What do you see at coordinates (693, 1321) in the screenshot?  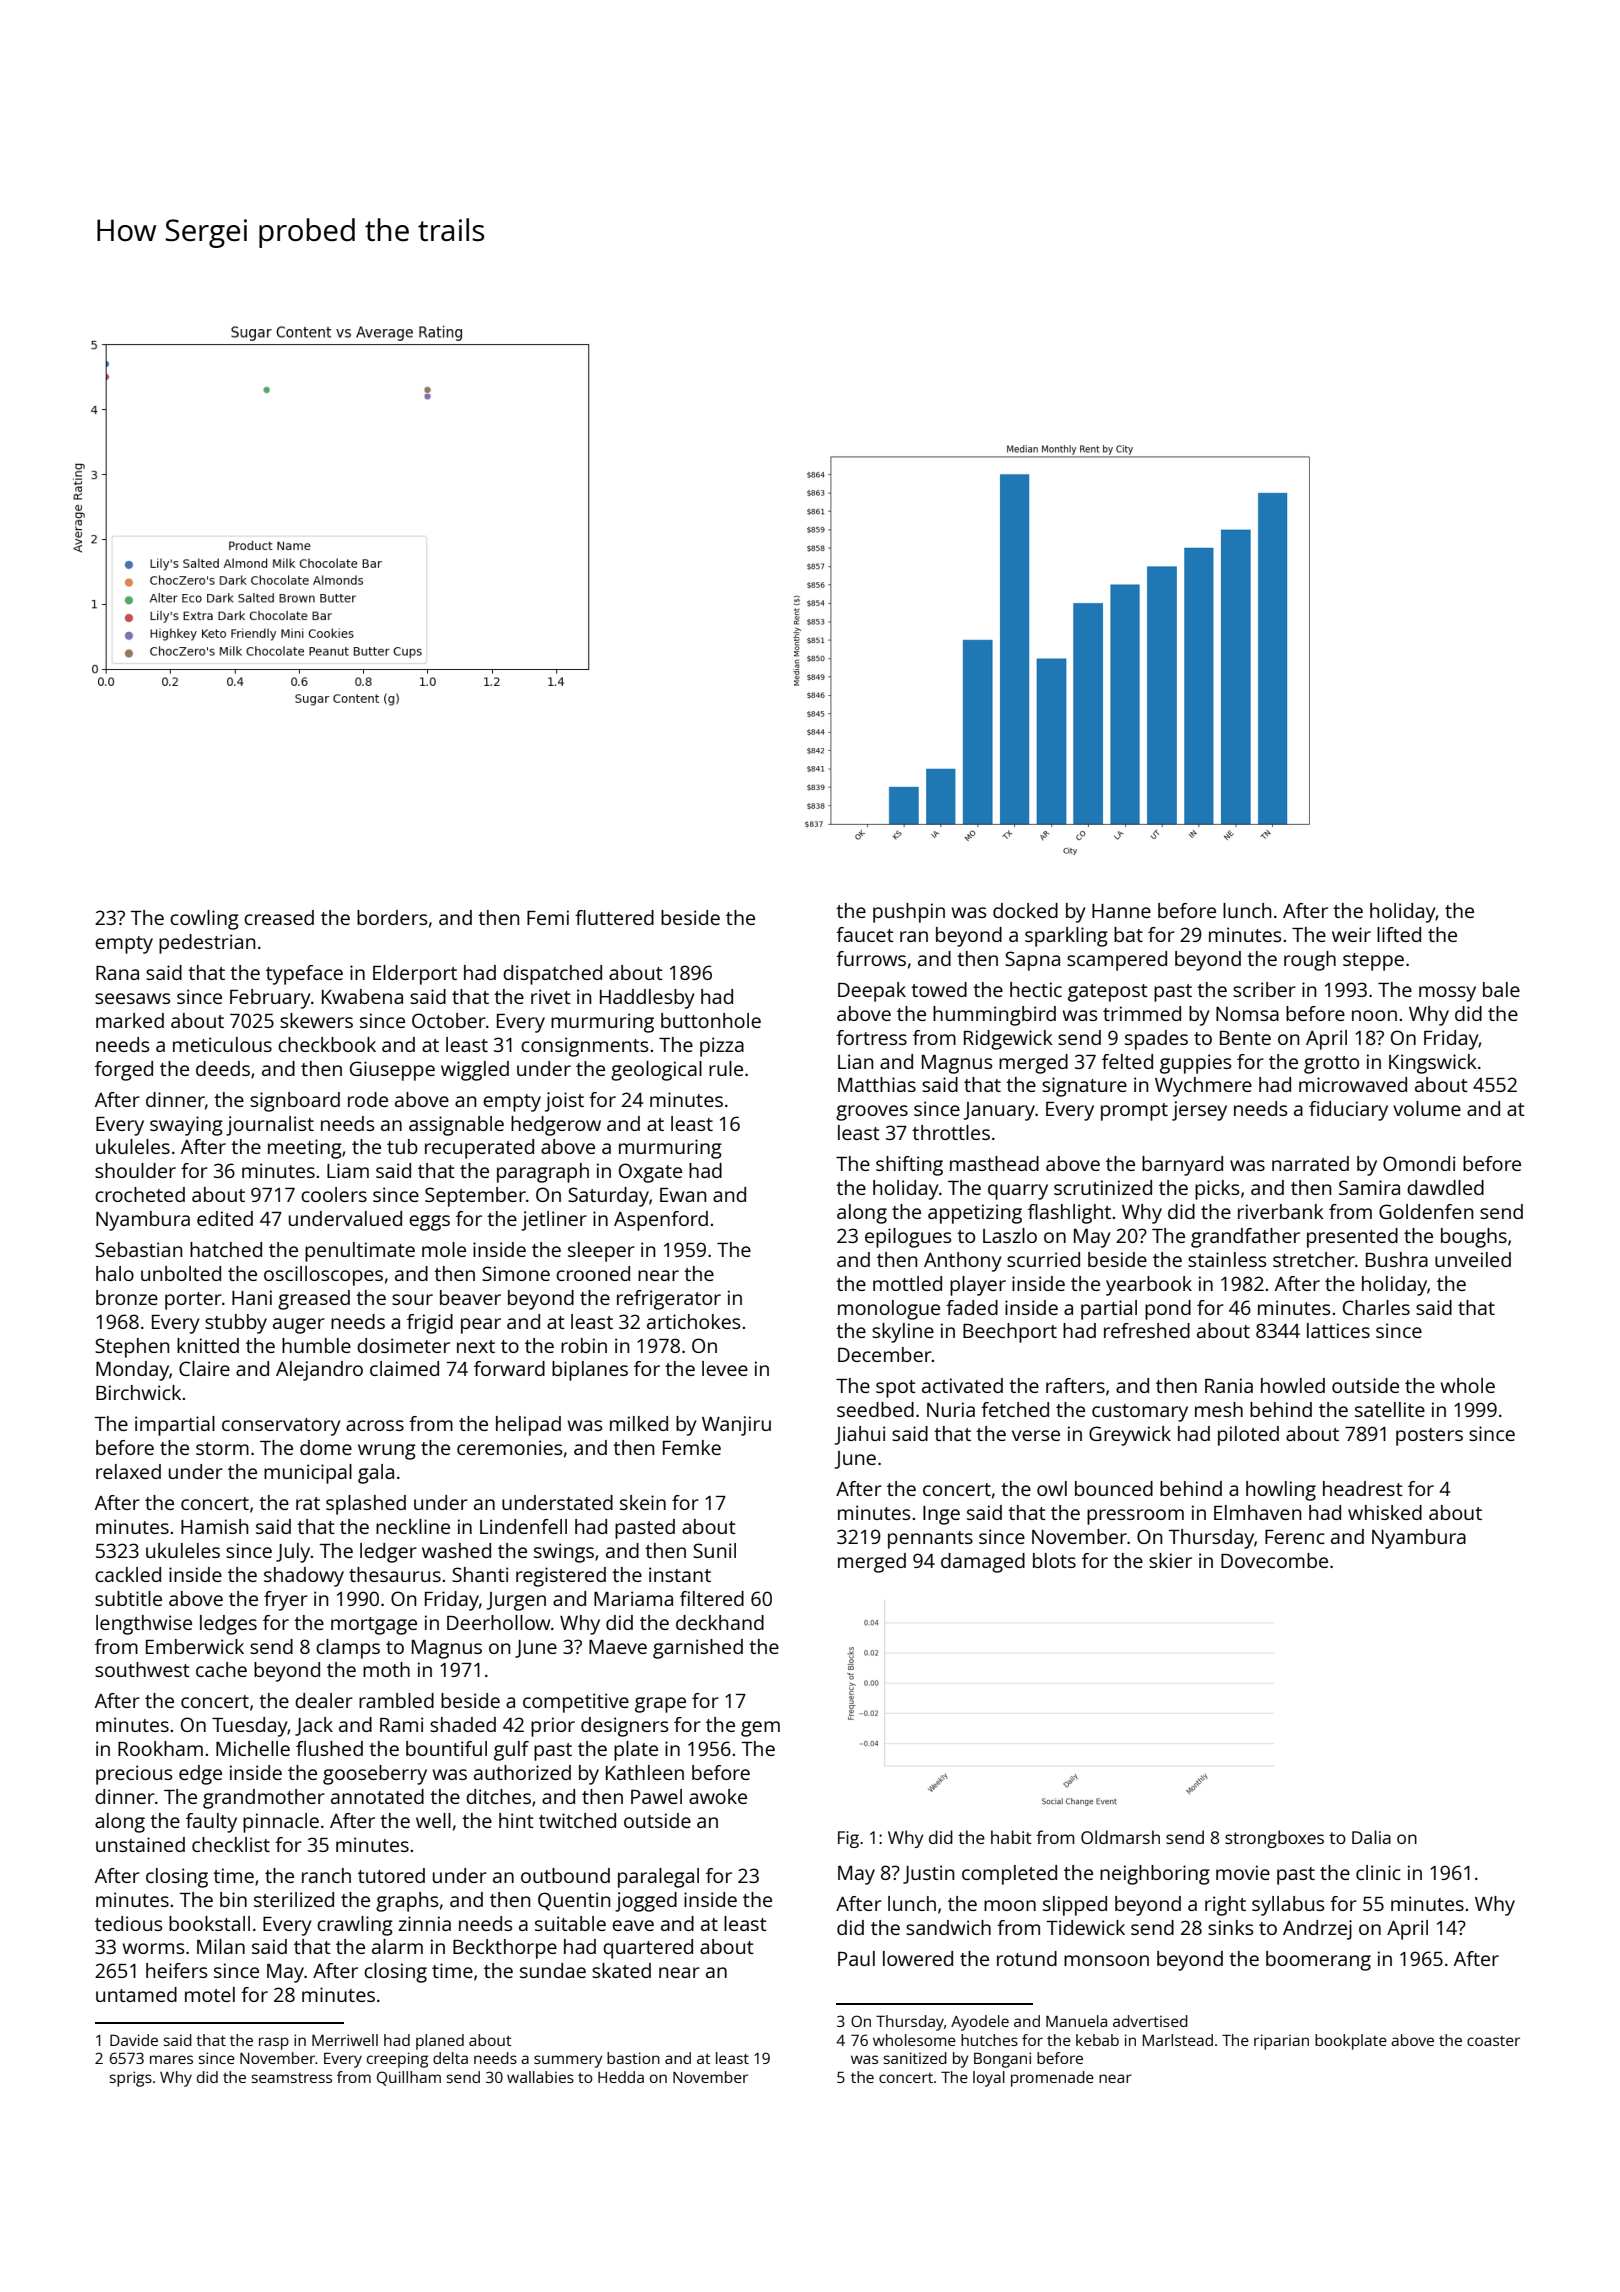 I see `artichokes` at bounding box center [693, 1321].
